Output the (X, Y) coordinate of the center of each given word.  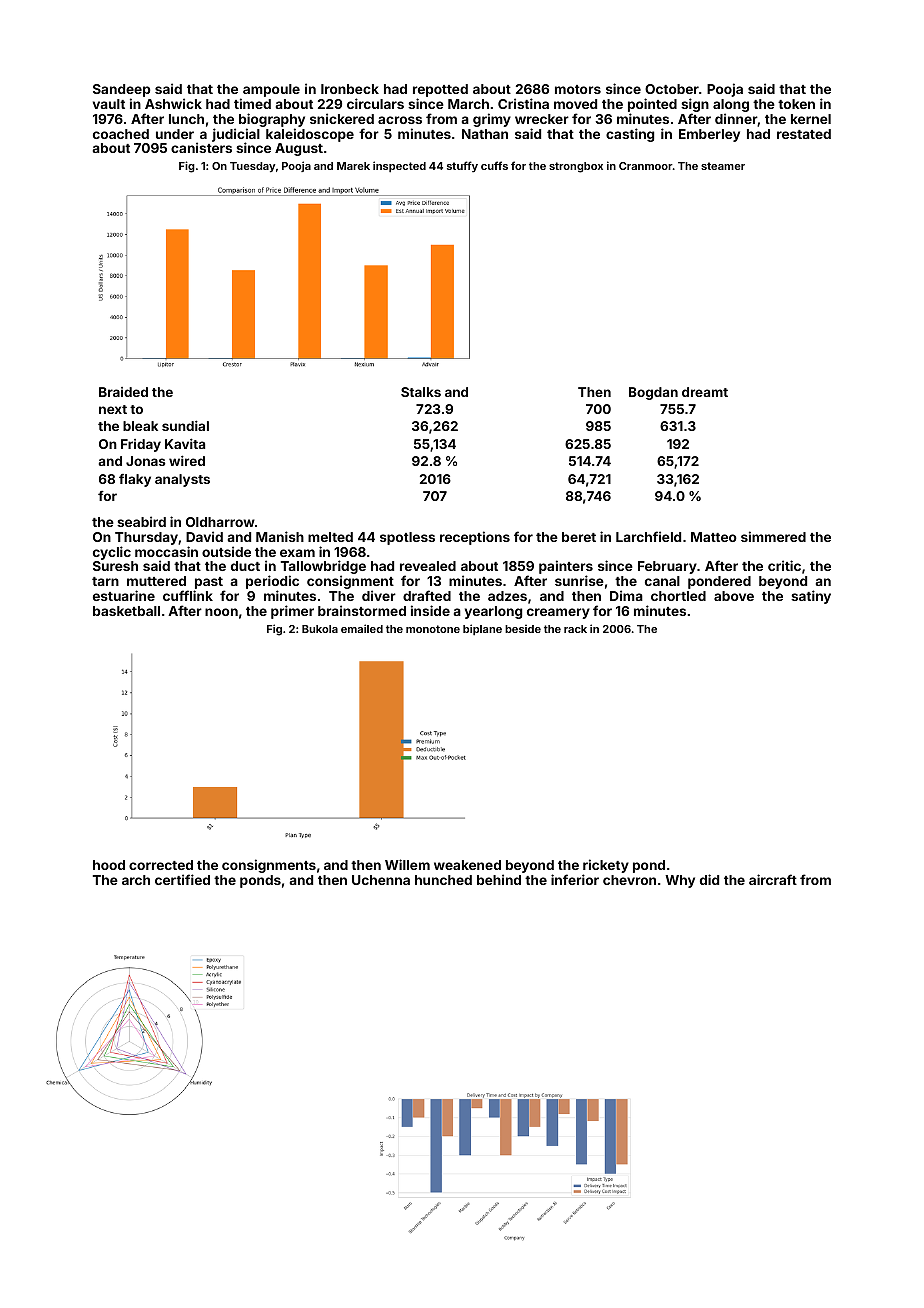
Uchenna (381, 880)
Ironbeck (350, 89)
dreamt (705, 392)
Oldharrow (220, 522)
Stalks (421, 392)
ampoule (271, 90)
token (796, 104)
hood (109, 865)
